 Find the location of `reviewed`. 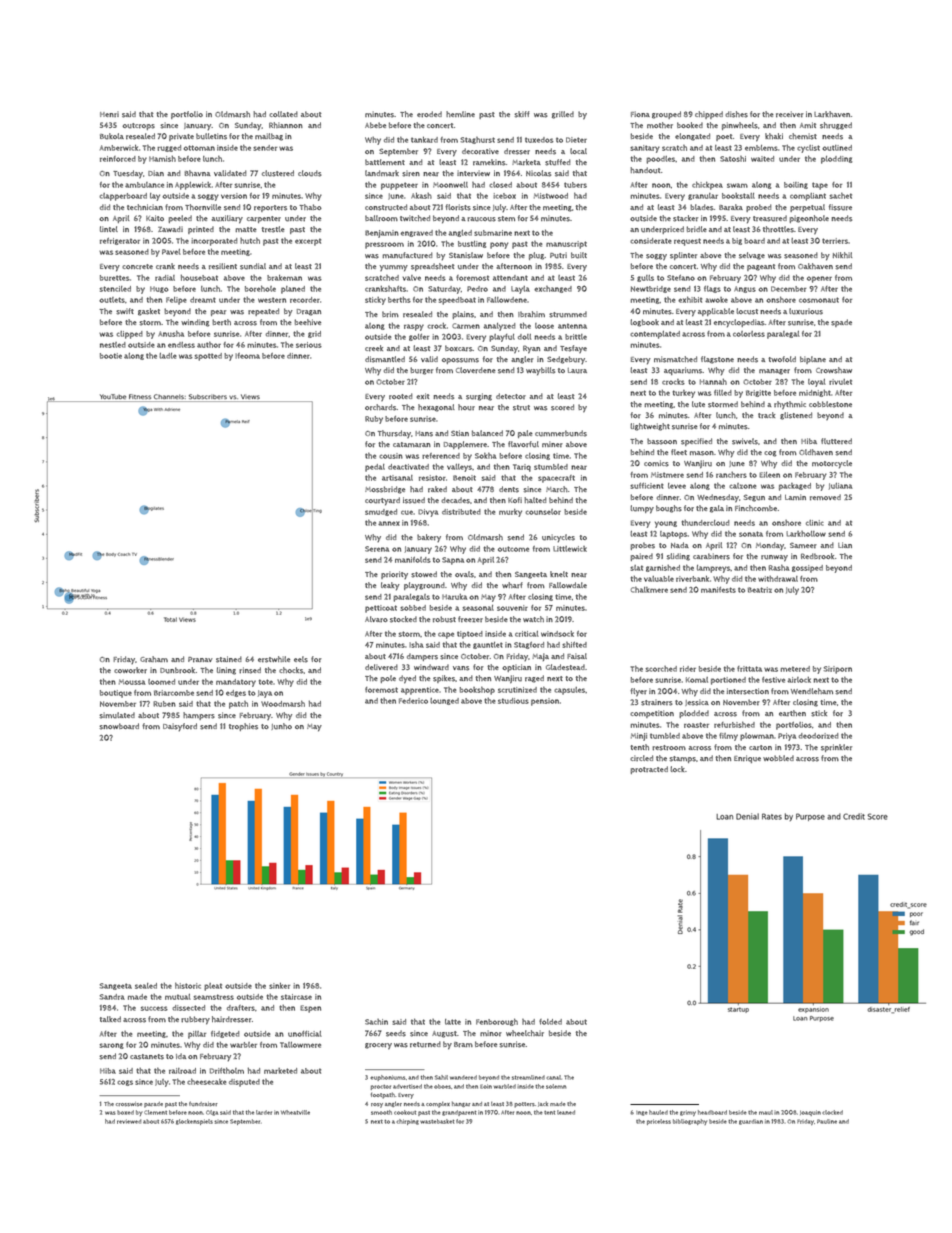

reviewed is located at coordinates (129, 1121).
